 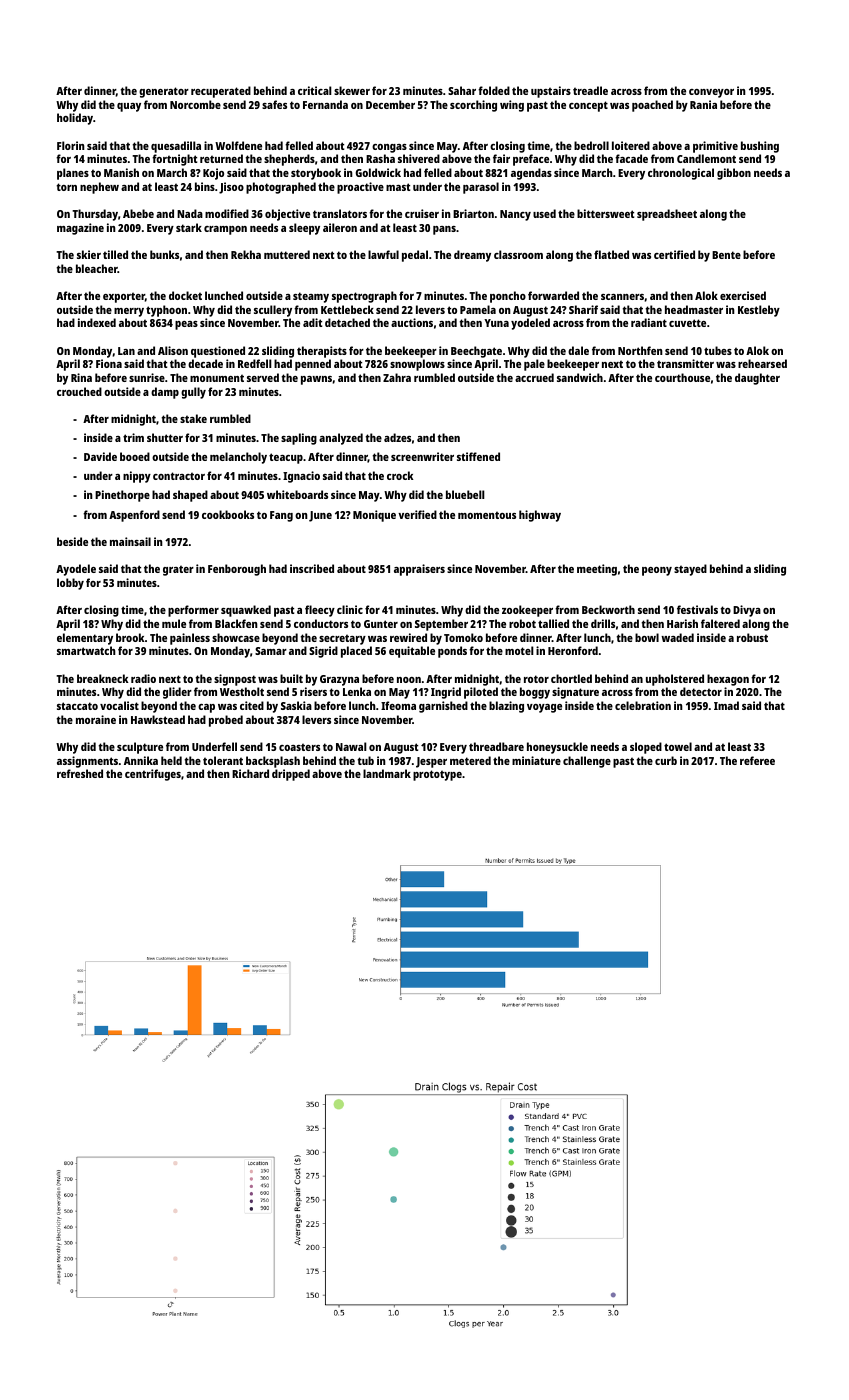 I want to click on Pinethorpe, so click(x=122, y=496).
